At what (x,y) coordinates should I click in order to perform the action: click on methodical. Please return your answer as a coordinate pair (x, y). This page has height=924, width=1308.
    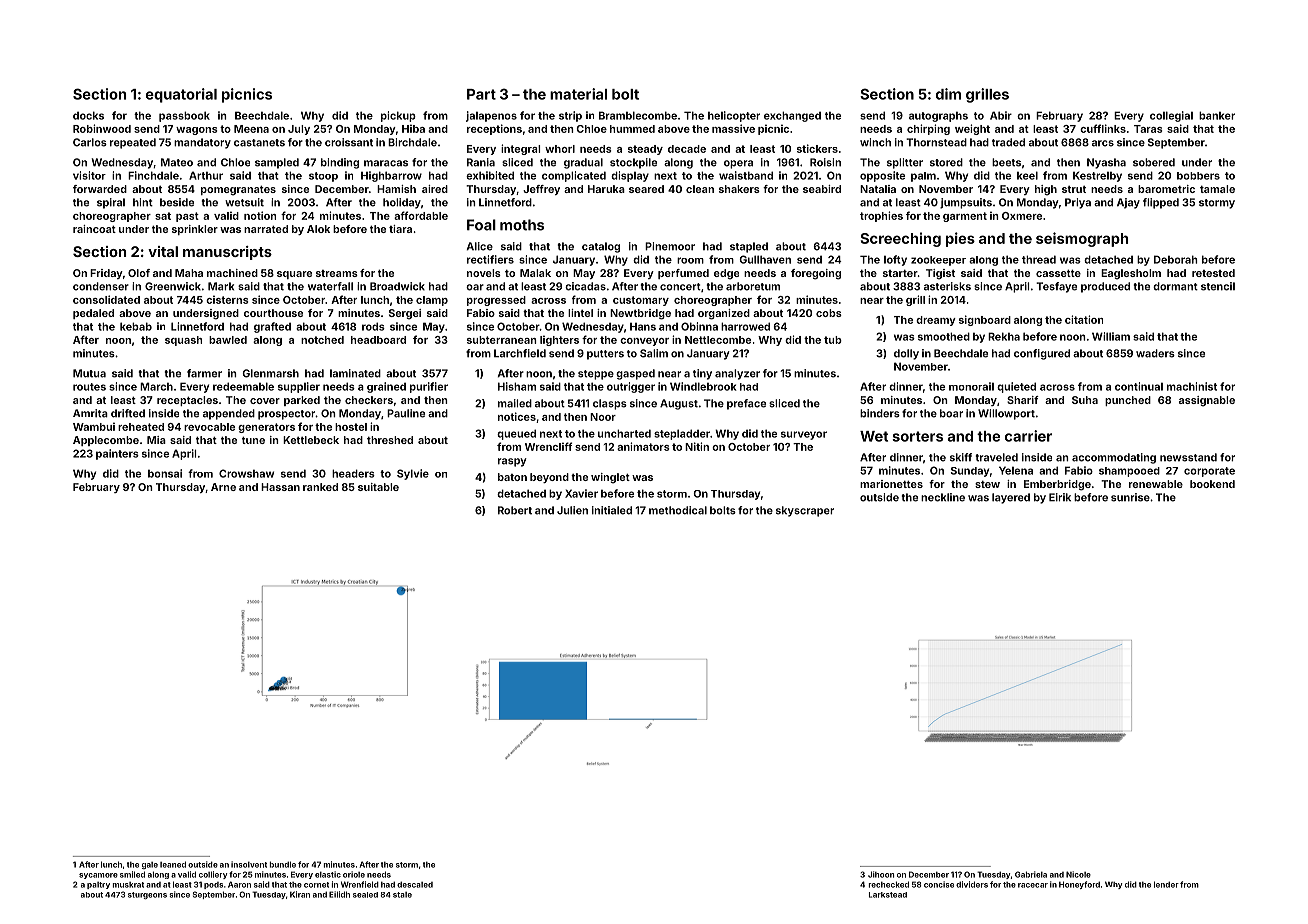
    Looking at the image, I should click on (678, 510).
